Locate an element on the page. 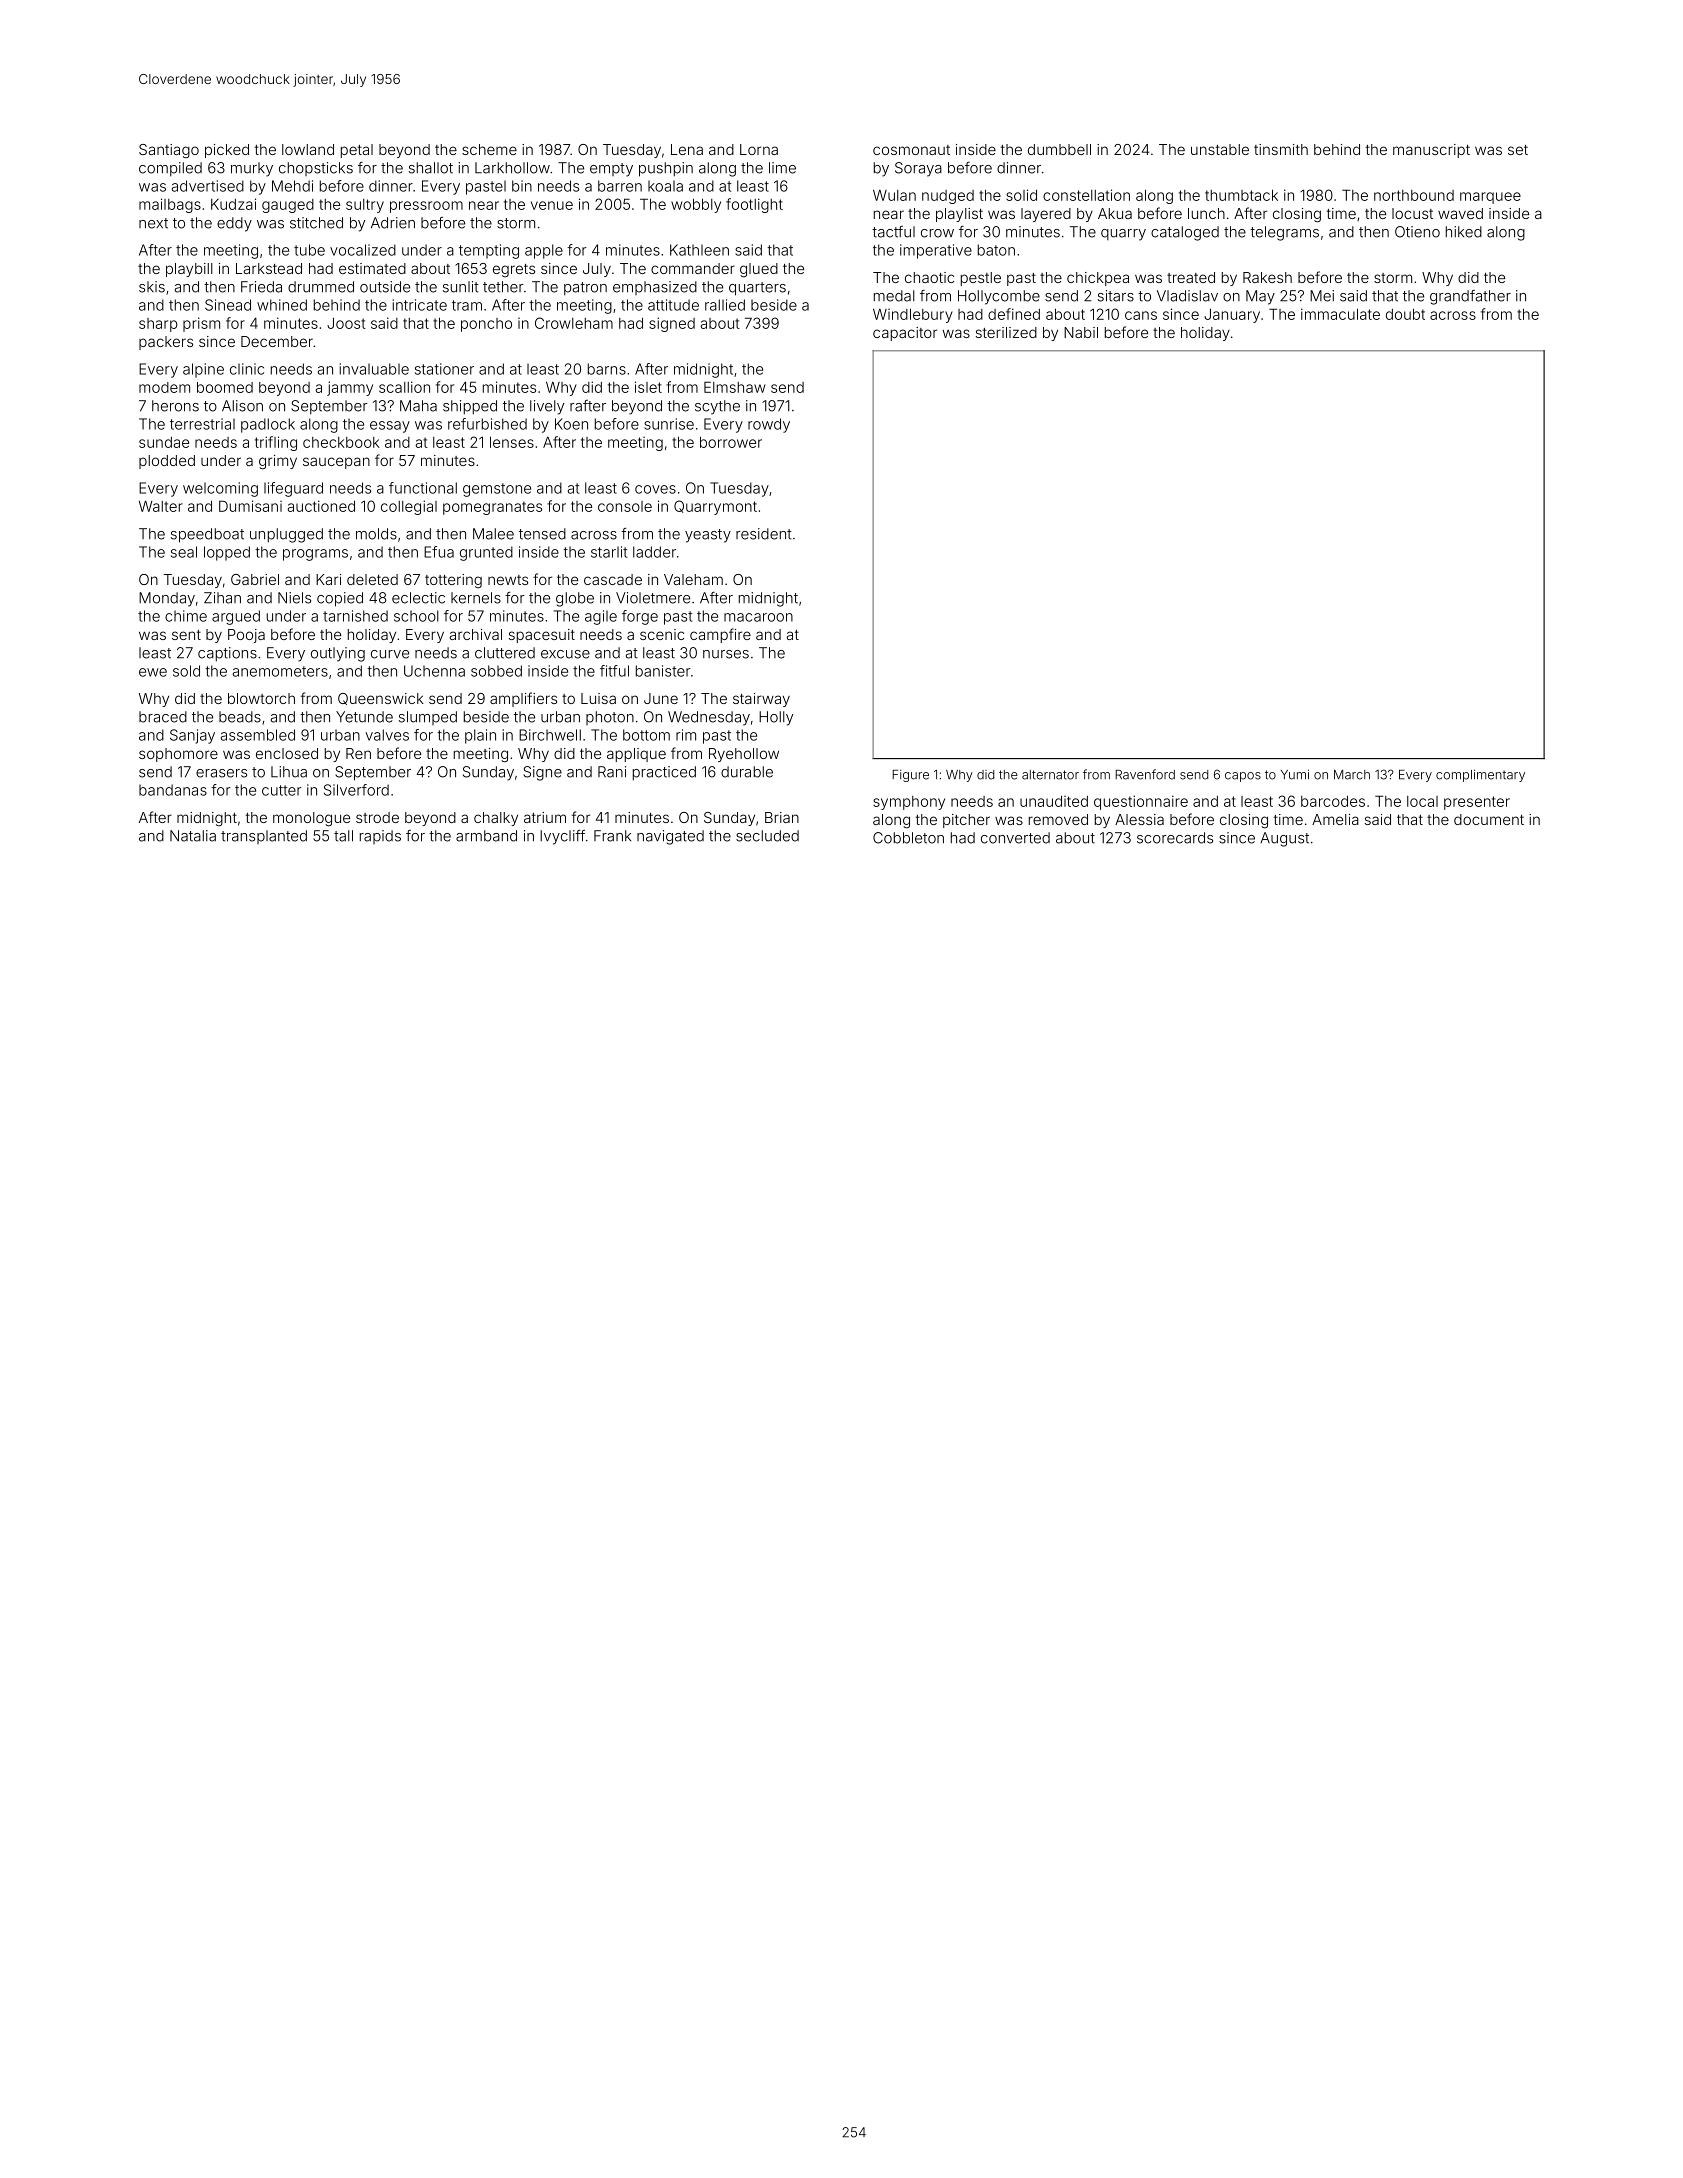 Image resolution: width=1683 pixels, height=2178 pixels. doubt is located at coordinates (1405, 314).
